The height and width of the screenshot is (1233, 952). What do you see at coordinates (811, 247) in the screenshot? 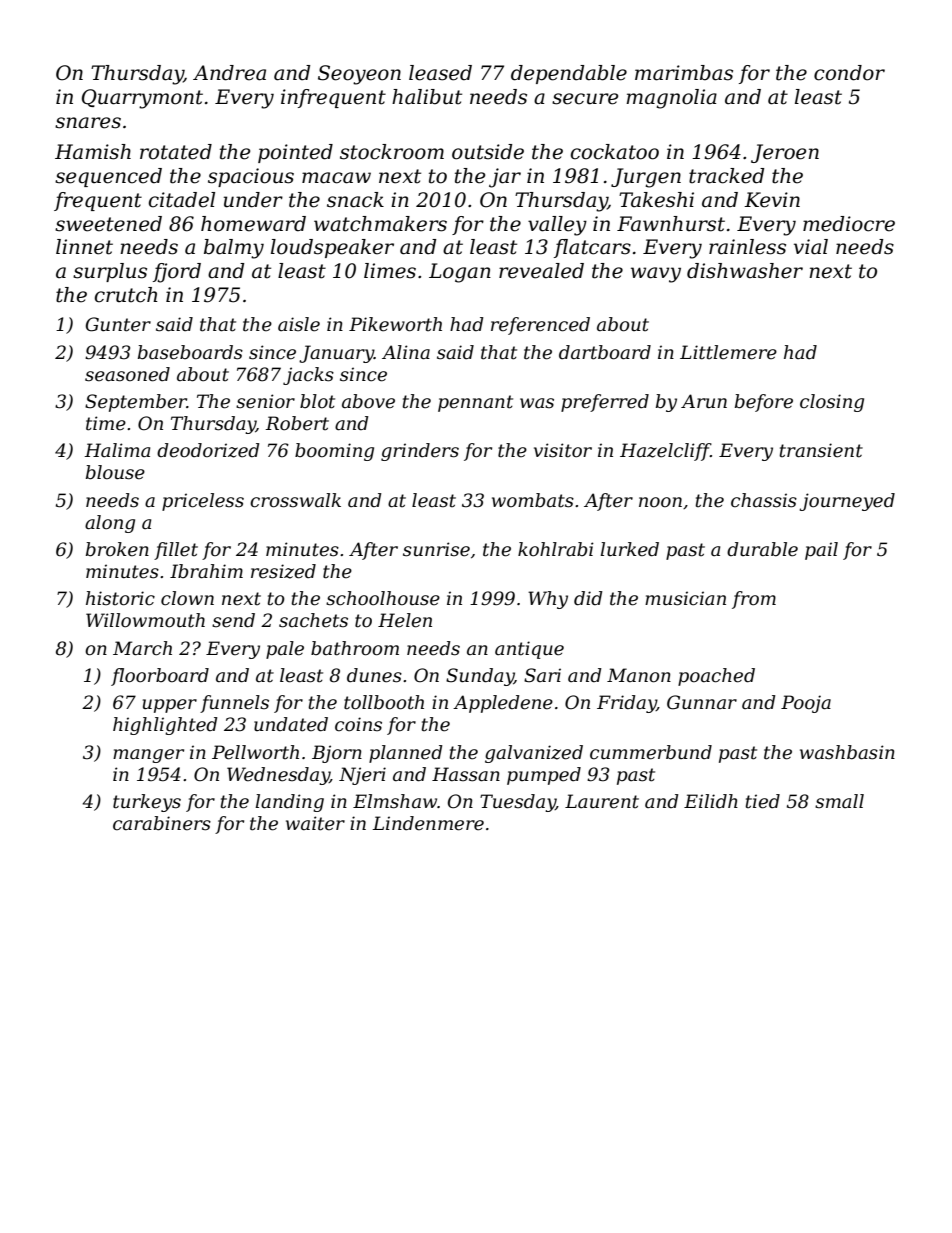
I see `vial` at bounding box center [811, 247].
